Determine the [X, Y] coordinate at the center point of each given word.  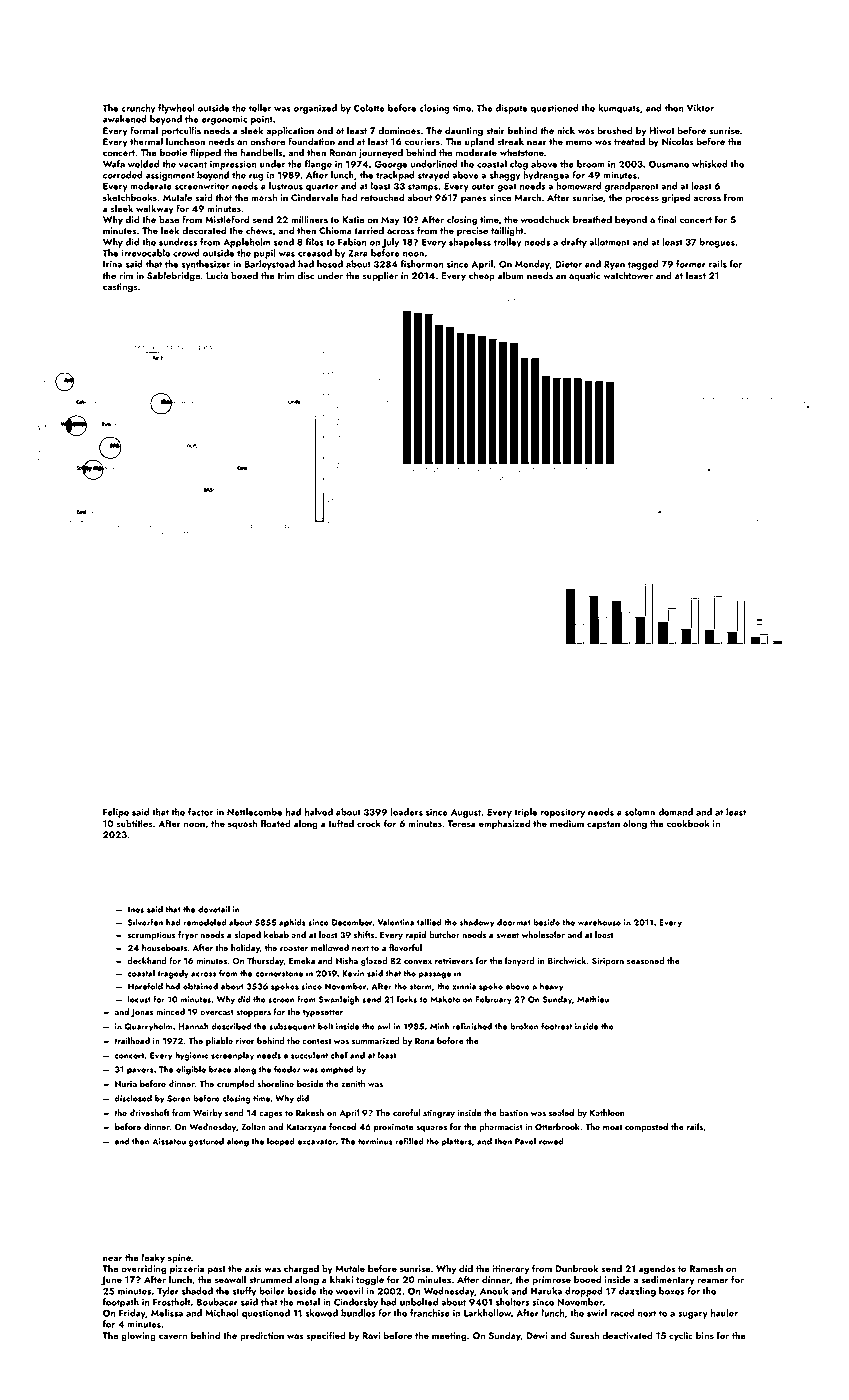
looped [281, 1142]
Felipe [116, 813]
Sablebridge [173, 276]
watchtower [628, 275]
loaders [407, 812]
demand [675, 812]
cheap [482, 276]
